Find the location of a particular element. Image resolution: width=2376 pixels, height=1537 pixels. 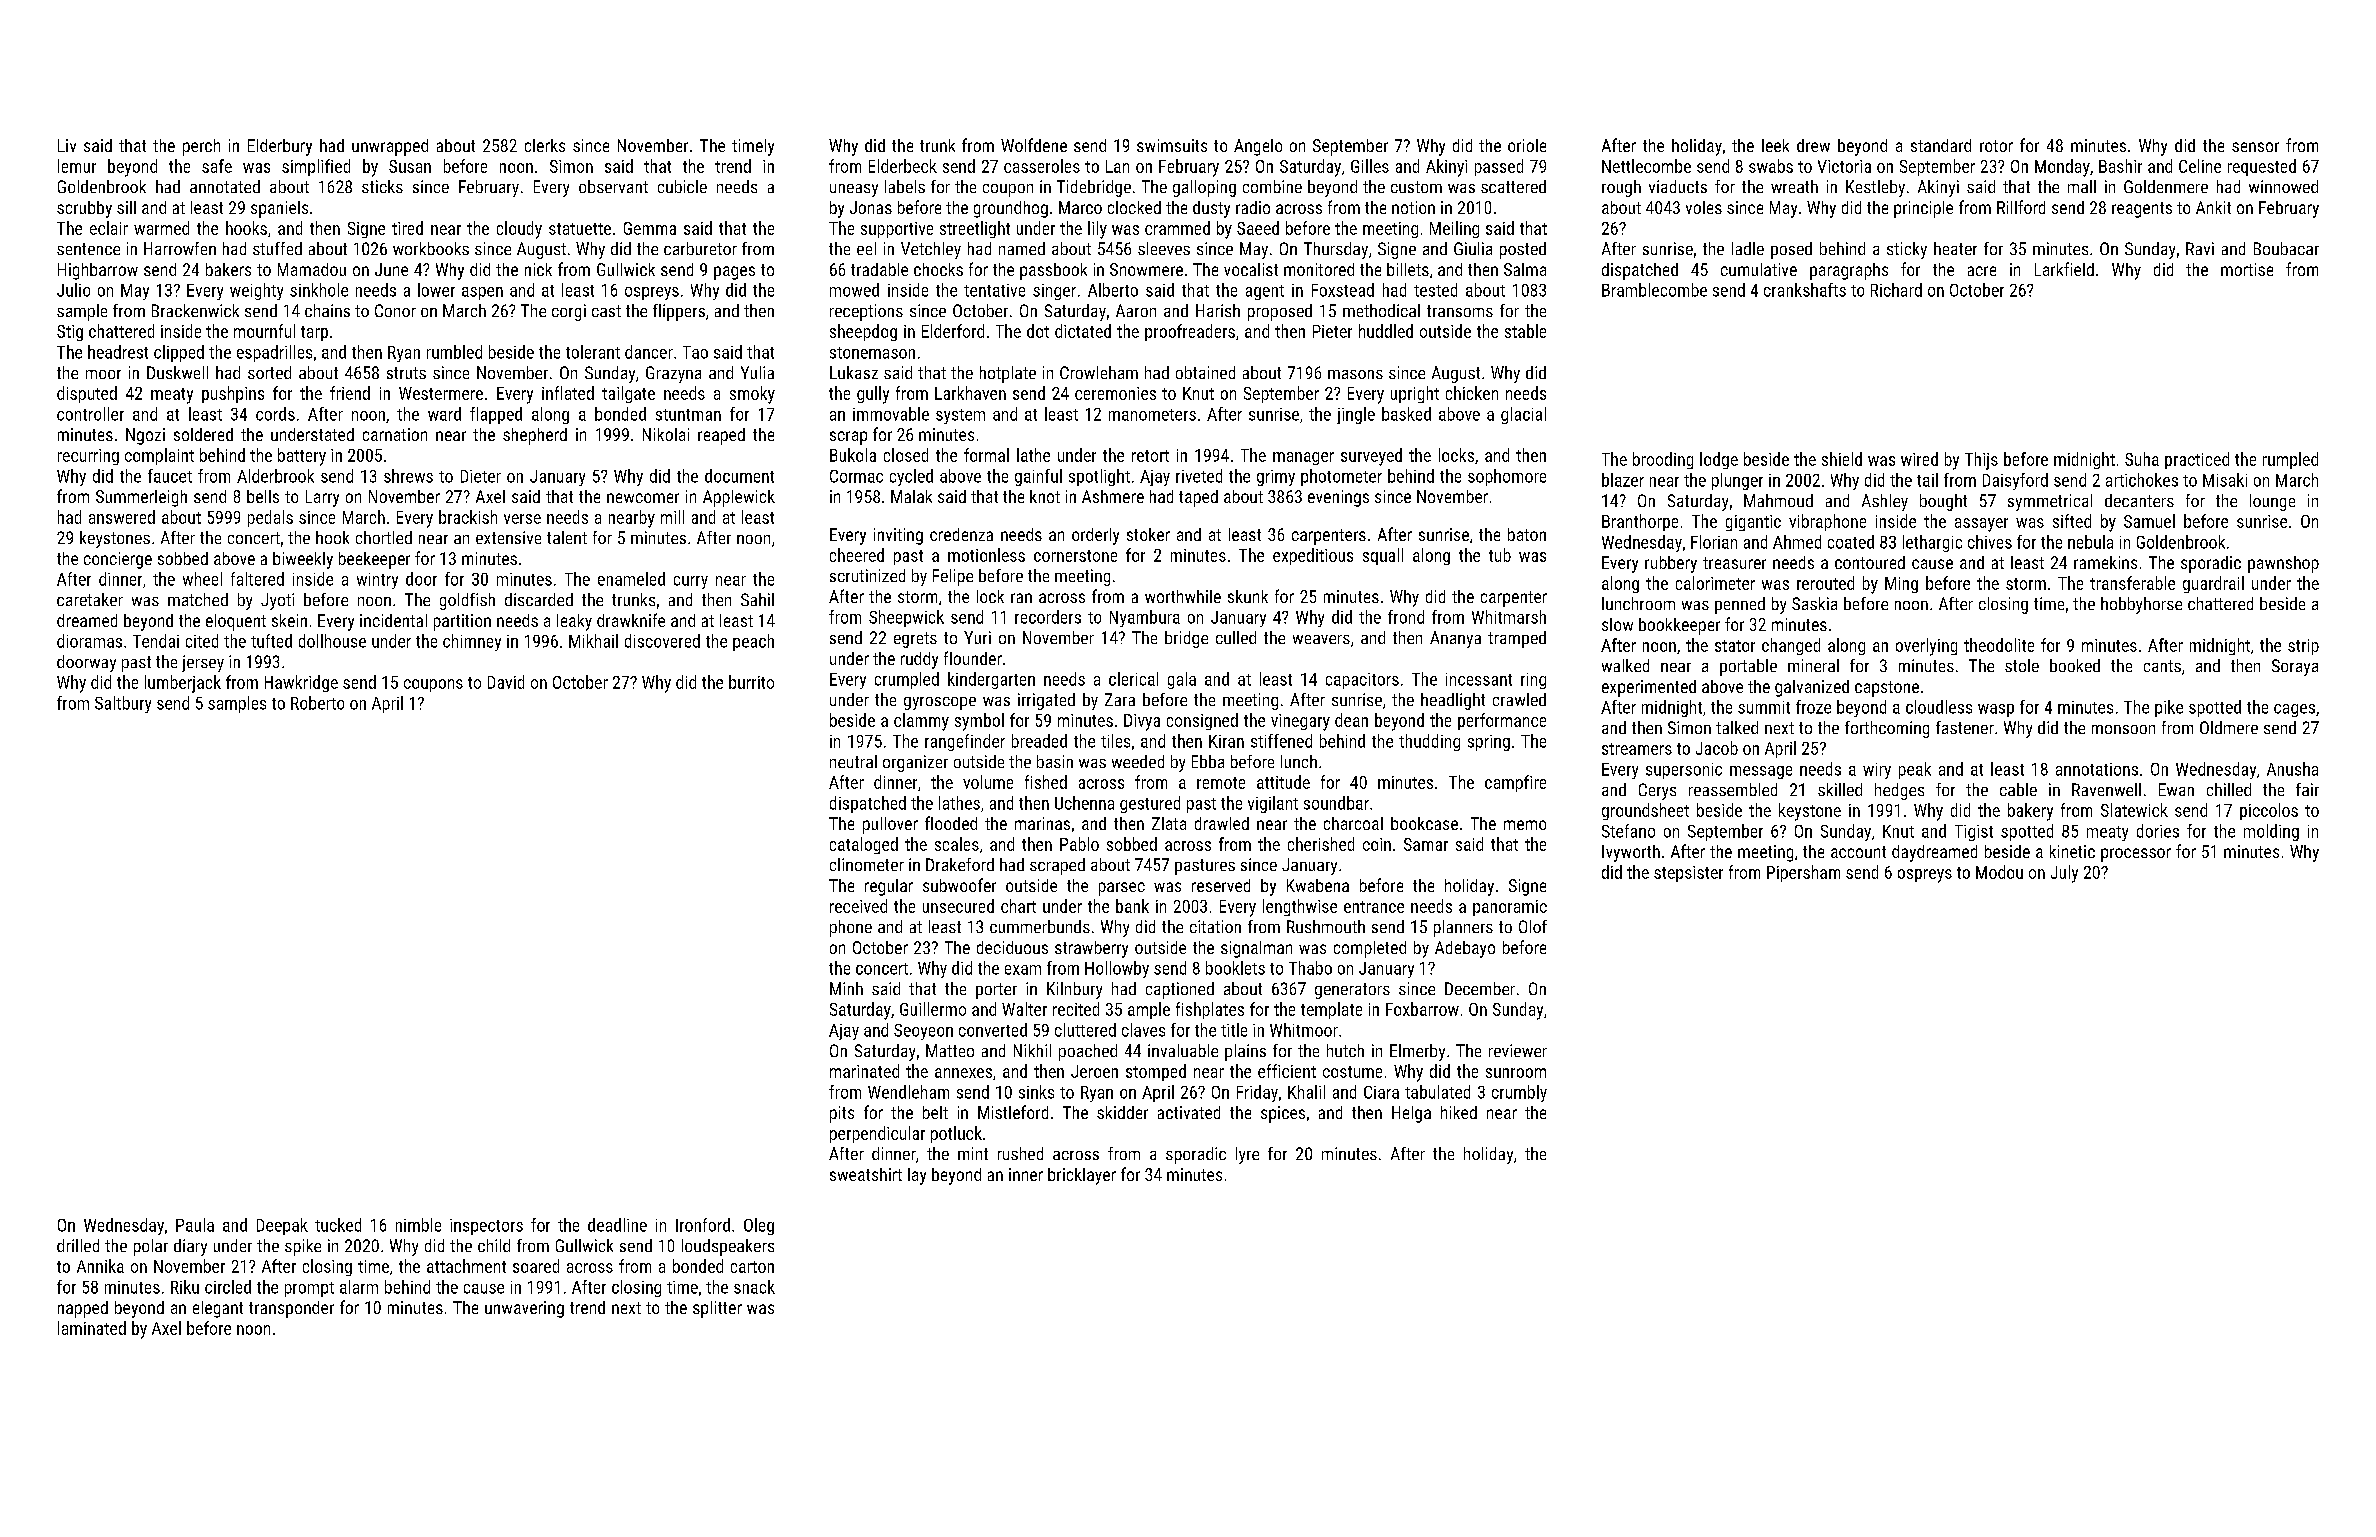

Roberto is located at coordinates (317, 703).
